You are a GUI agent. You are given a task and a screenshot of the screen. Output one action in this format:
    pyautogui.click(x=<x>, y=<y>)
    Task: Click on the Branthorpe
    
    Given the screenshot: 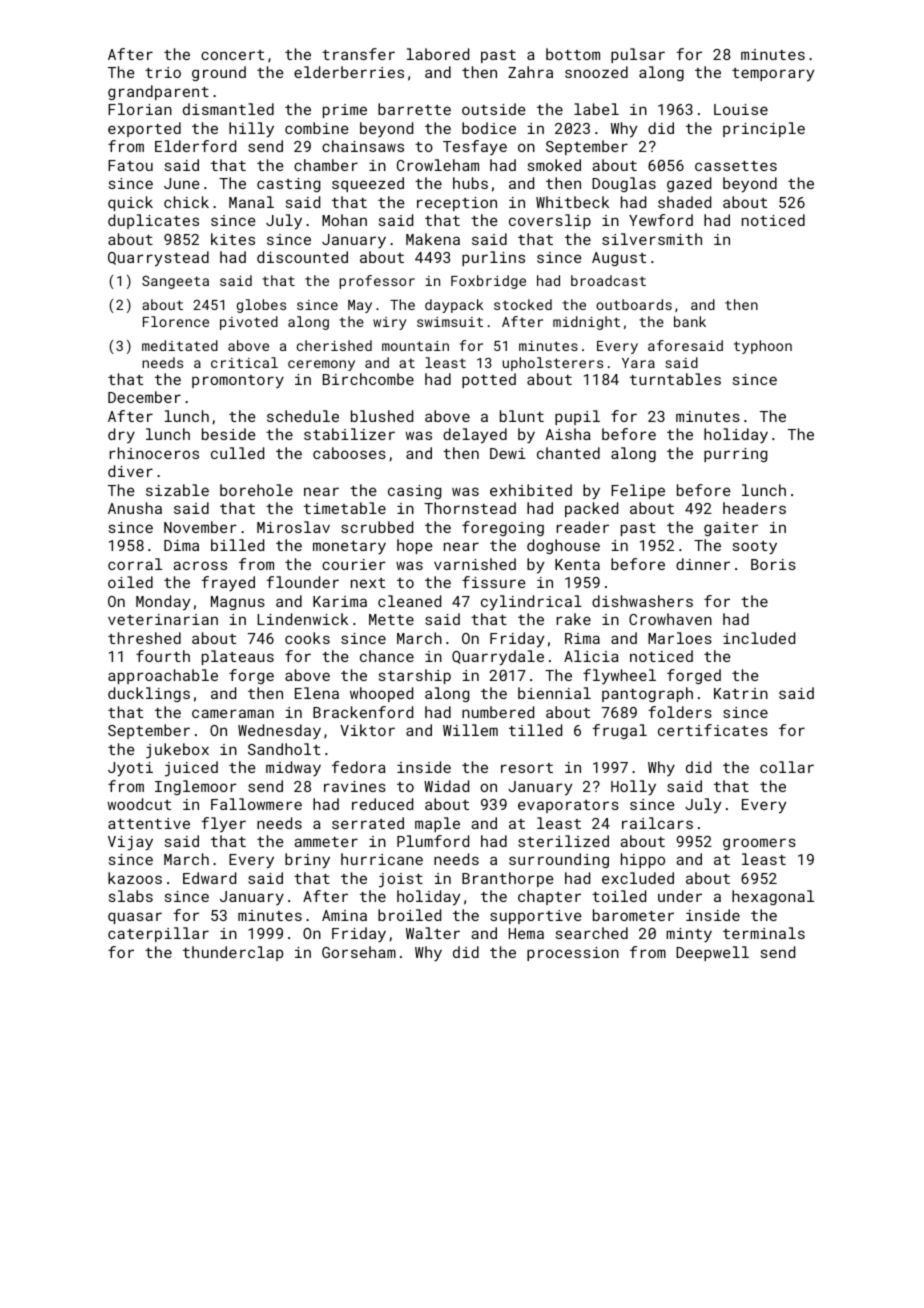 What is the action you would take?
    pyautogui.click(x=508, y=879)
